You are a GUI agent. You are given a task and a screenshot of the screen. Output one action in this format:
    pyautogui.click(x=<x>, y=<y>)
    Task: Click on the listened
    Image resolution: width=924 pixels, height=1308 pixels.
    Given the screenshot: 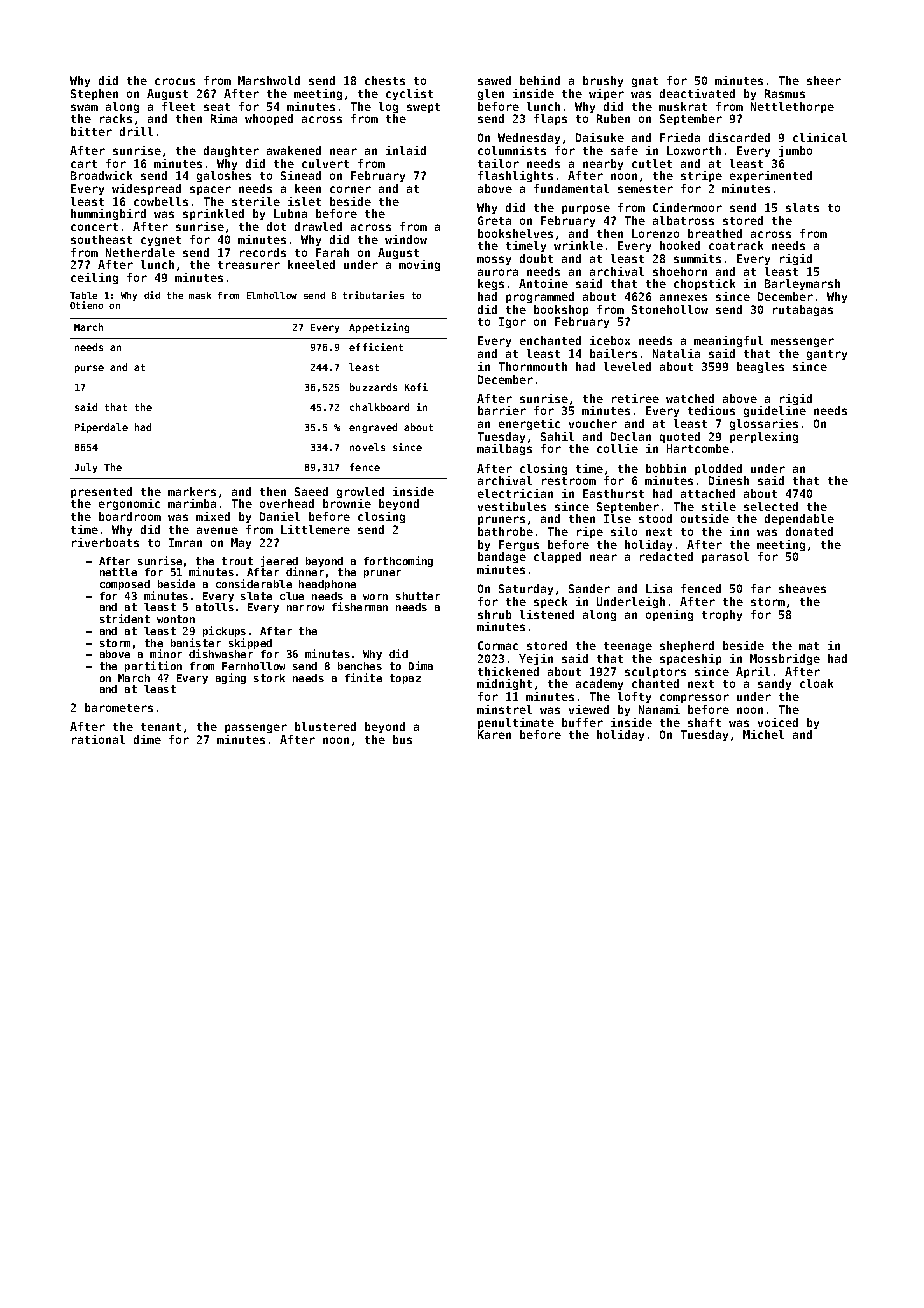 What is the action you would take?
    pyautogui.click(x=547, y=614)
